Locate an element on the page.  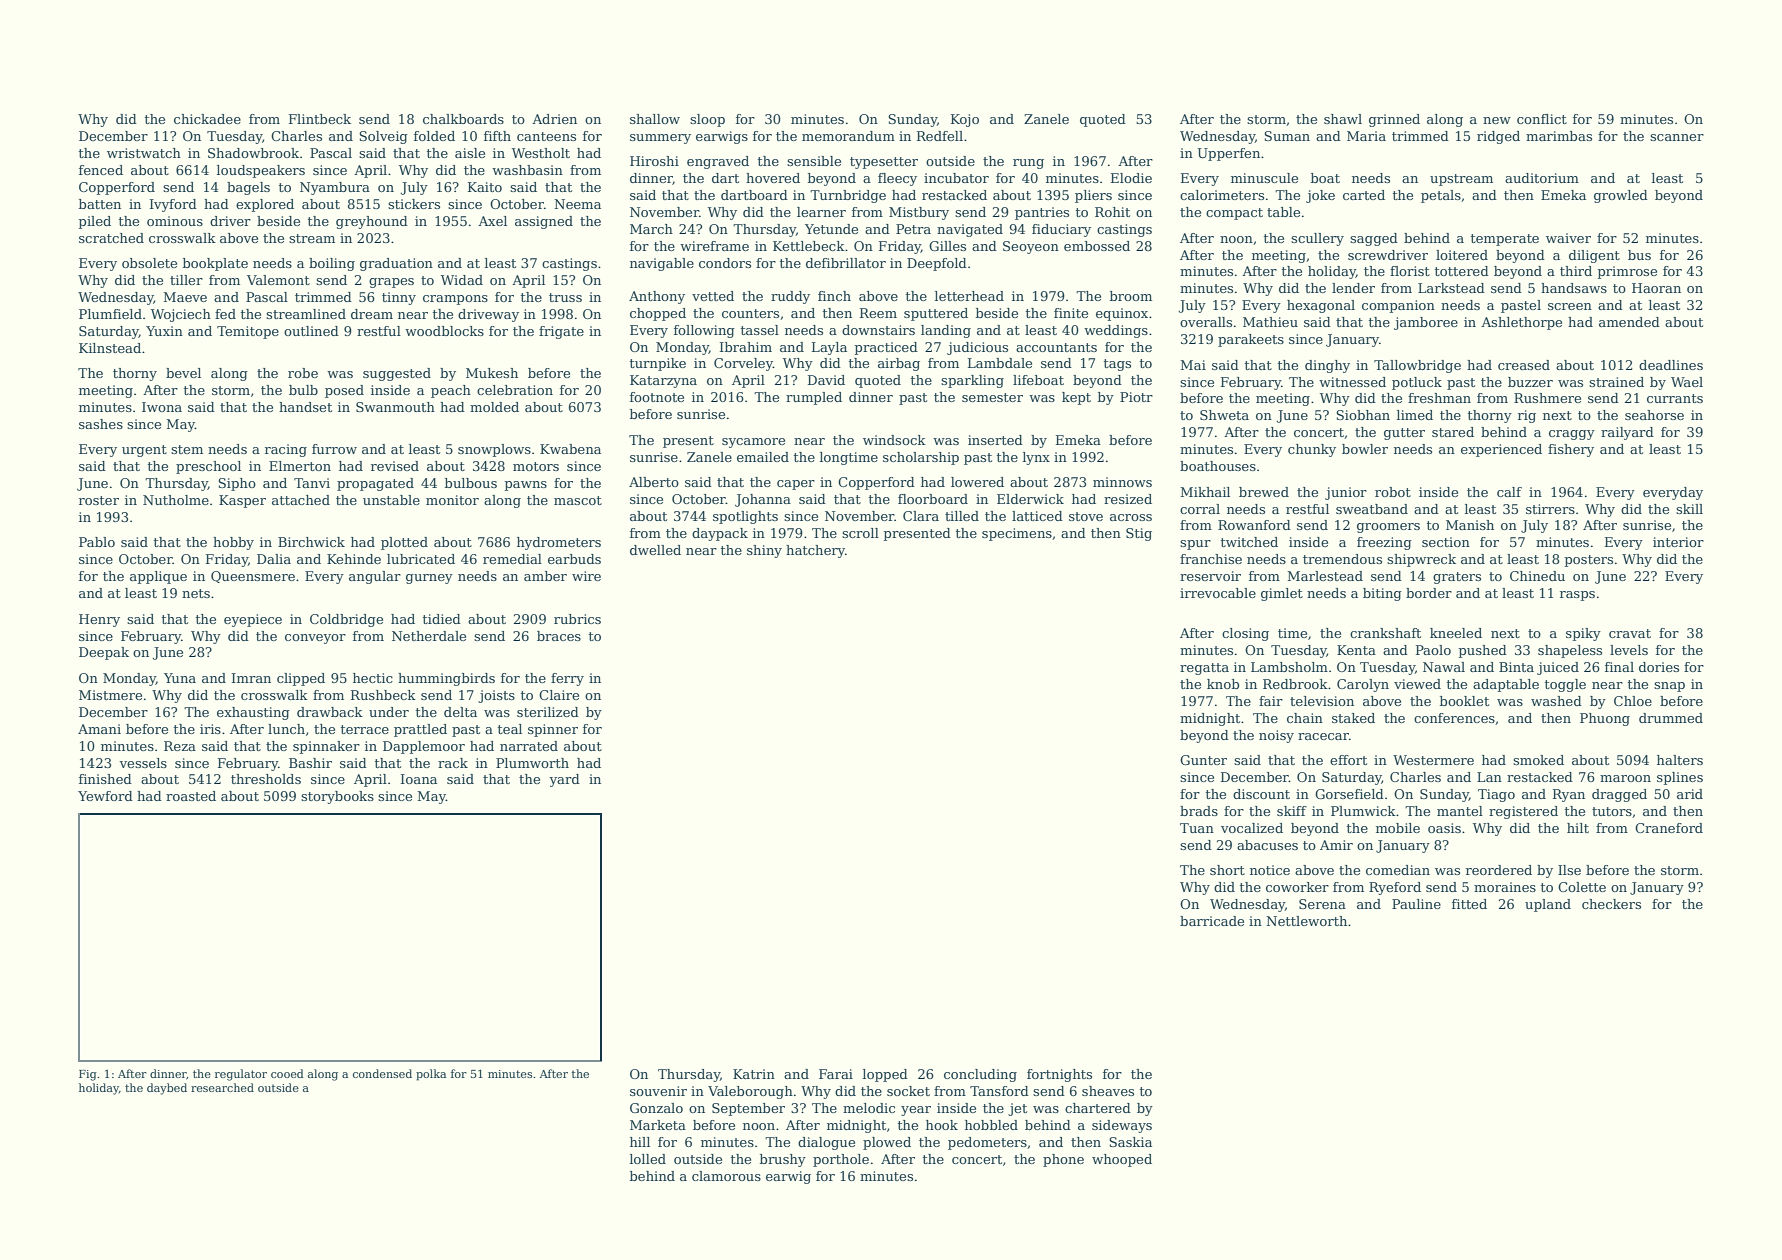
ominous is located at coordinates (175, 221).
